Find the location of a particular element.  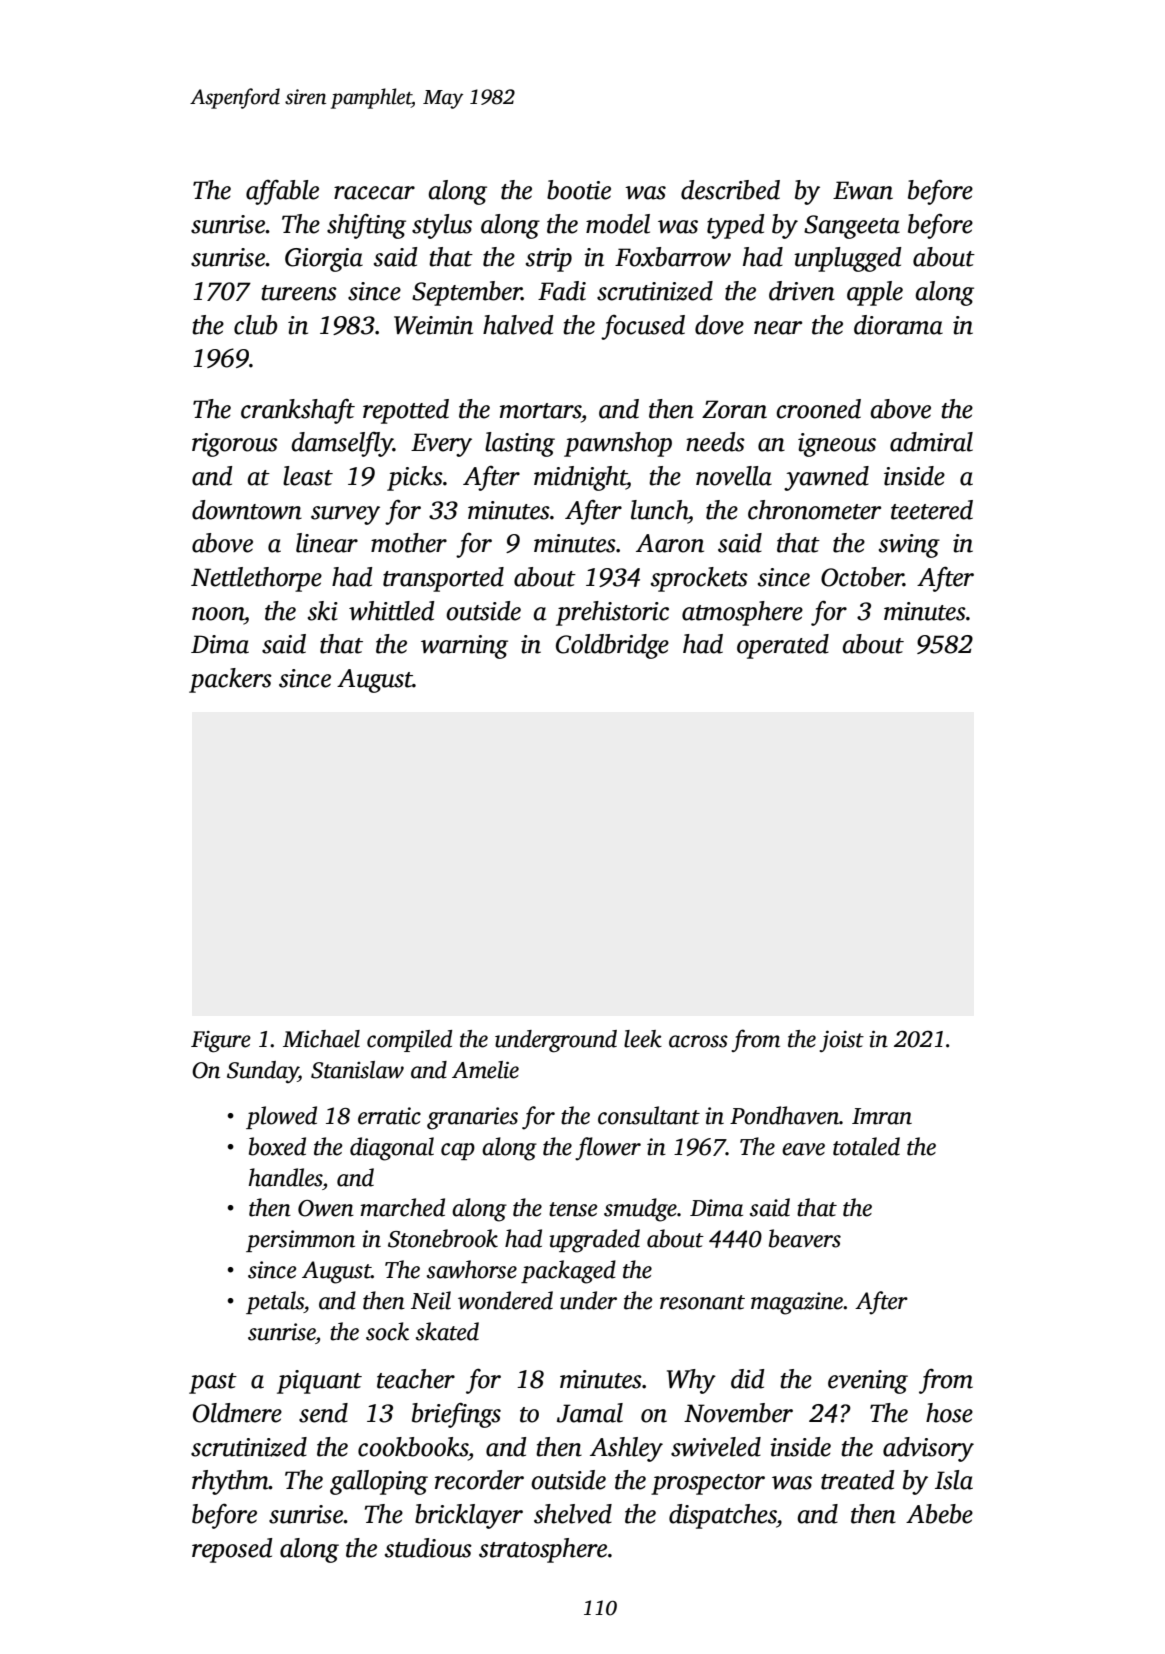

compiled is located at coordinates (409, 1041).
